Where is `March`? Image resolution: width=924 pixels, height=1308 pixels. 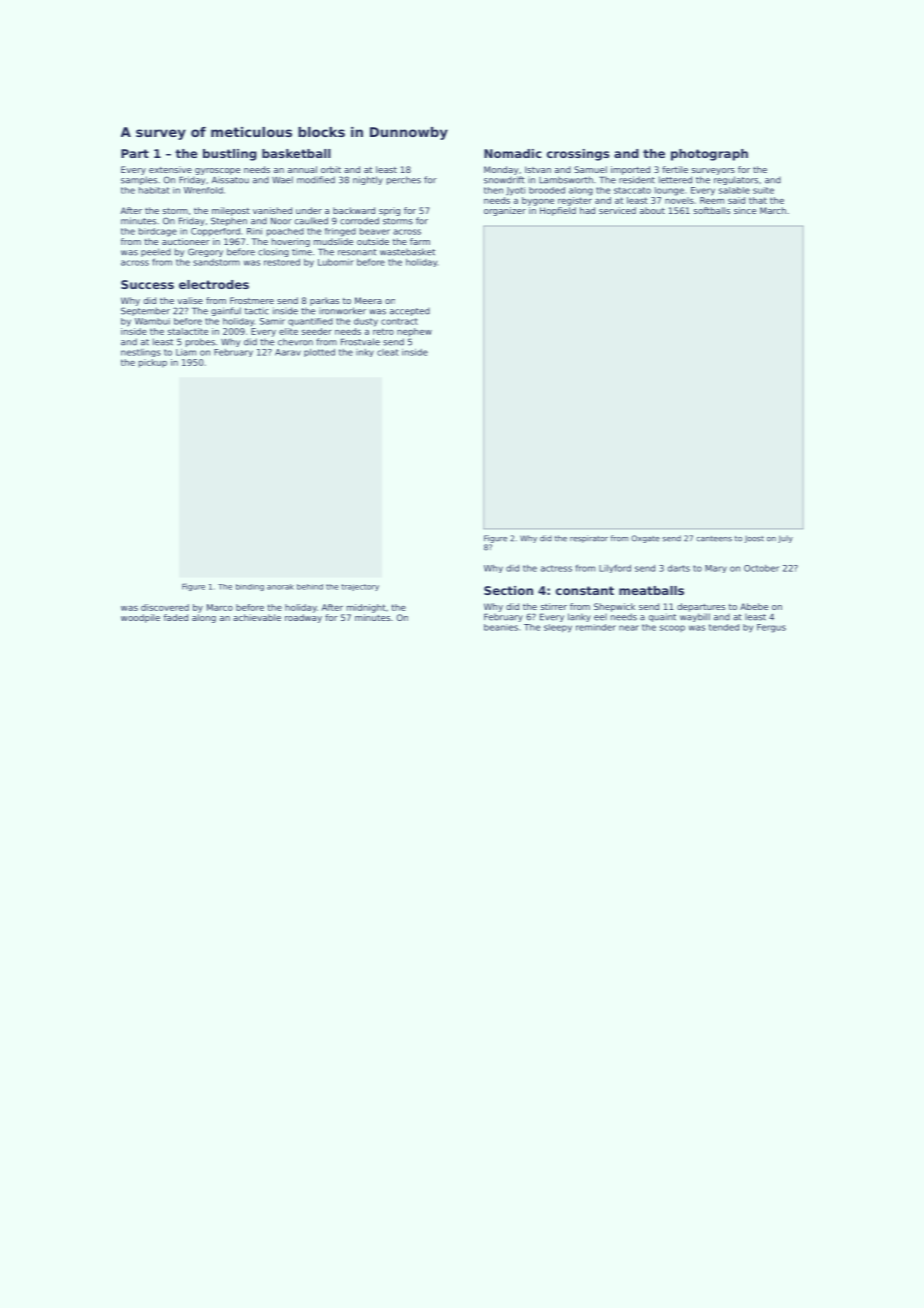 March is located at coordinates (773, 210).
